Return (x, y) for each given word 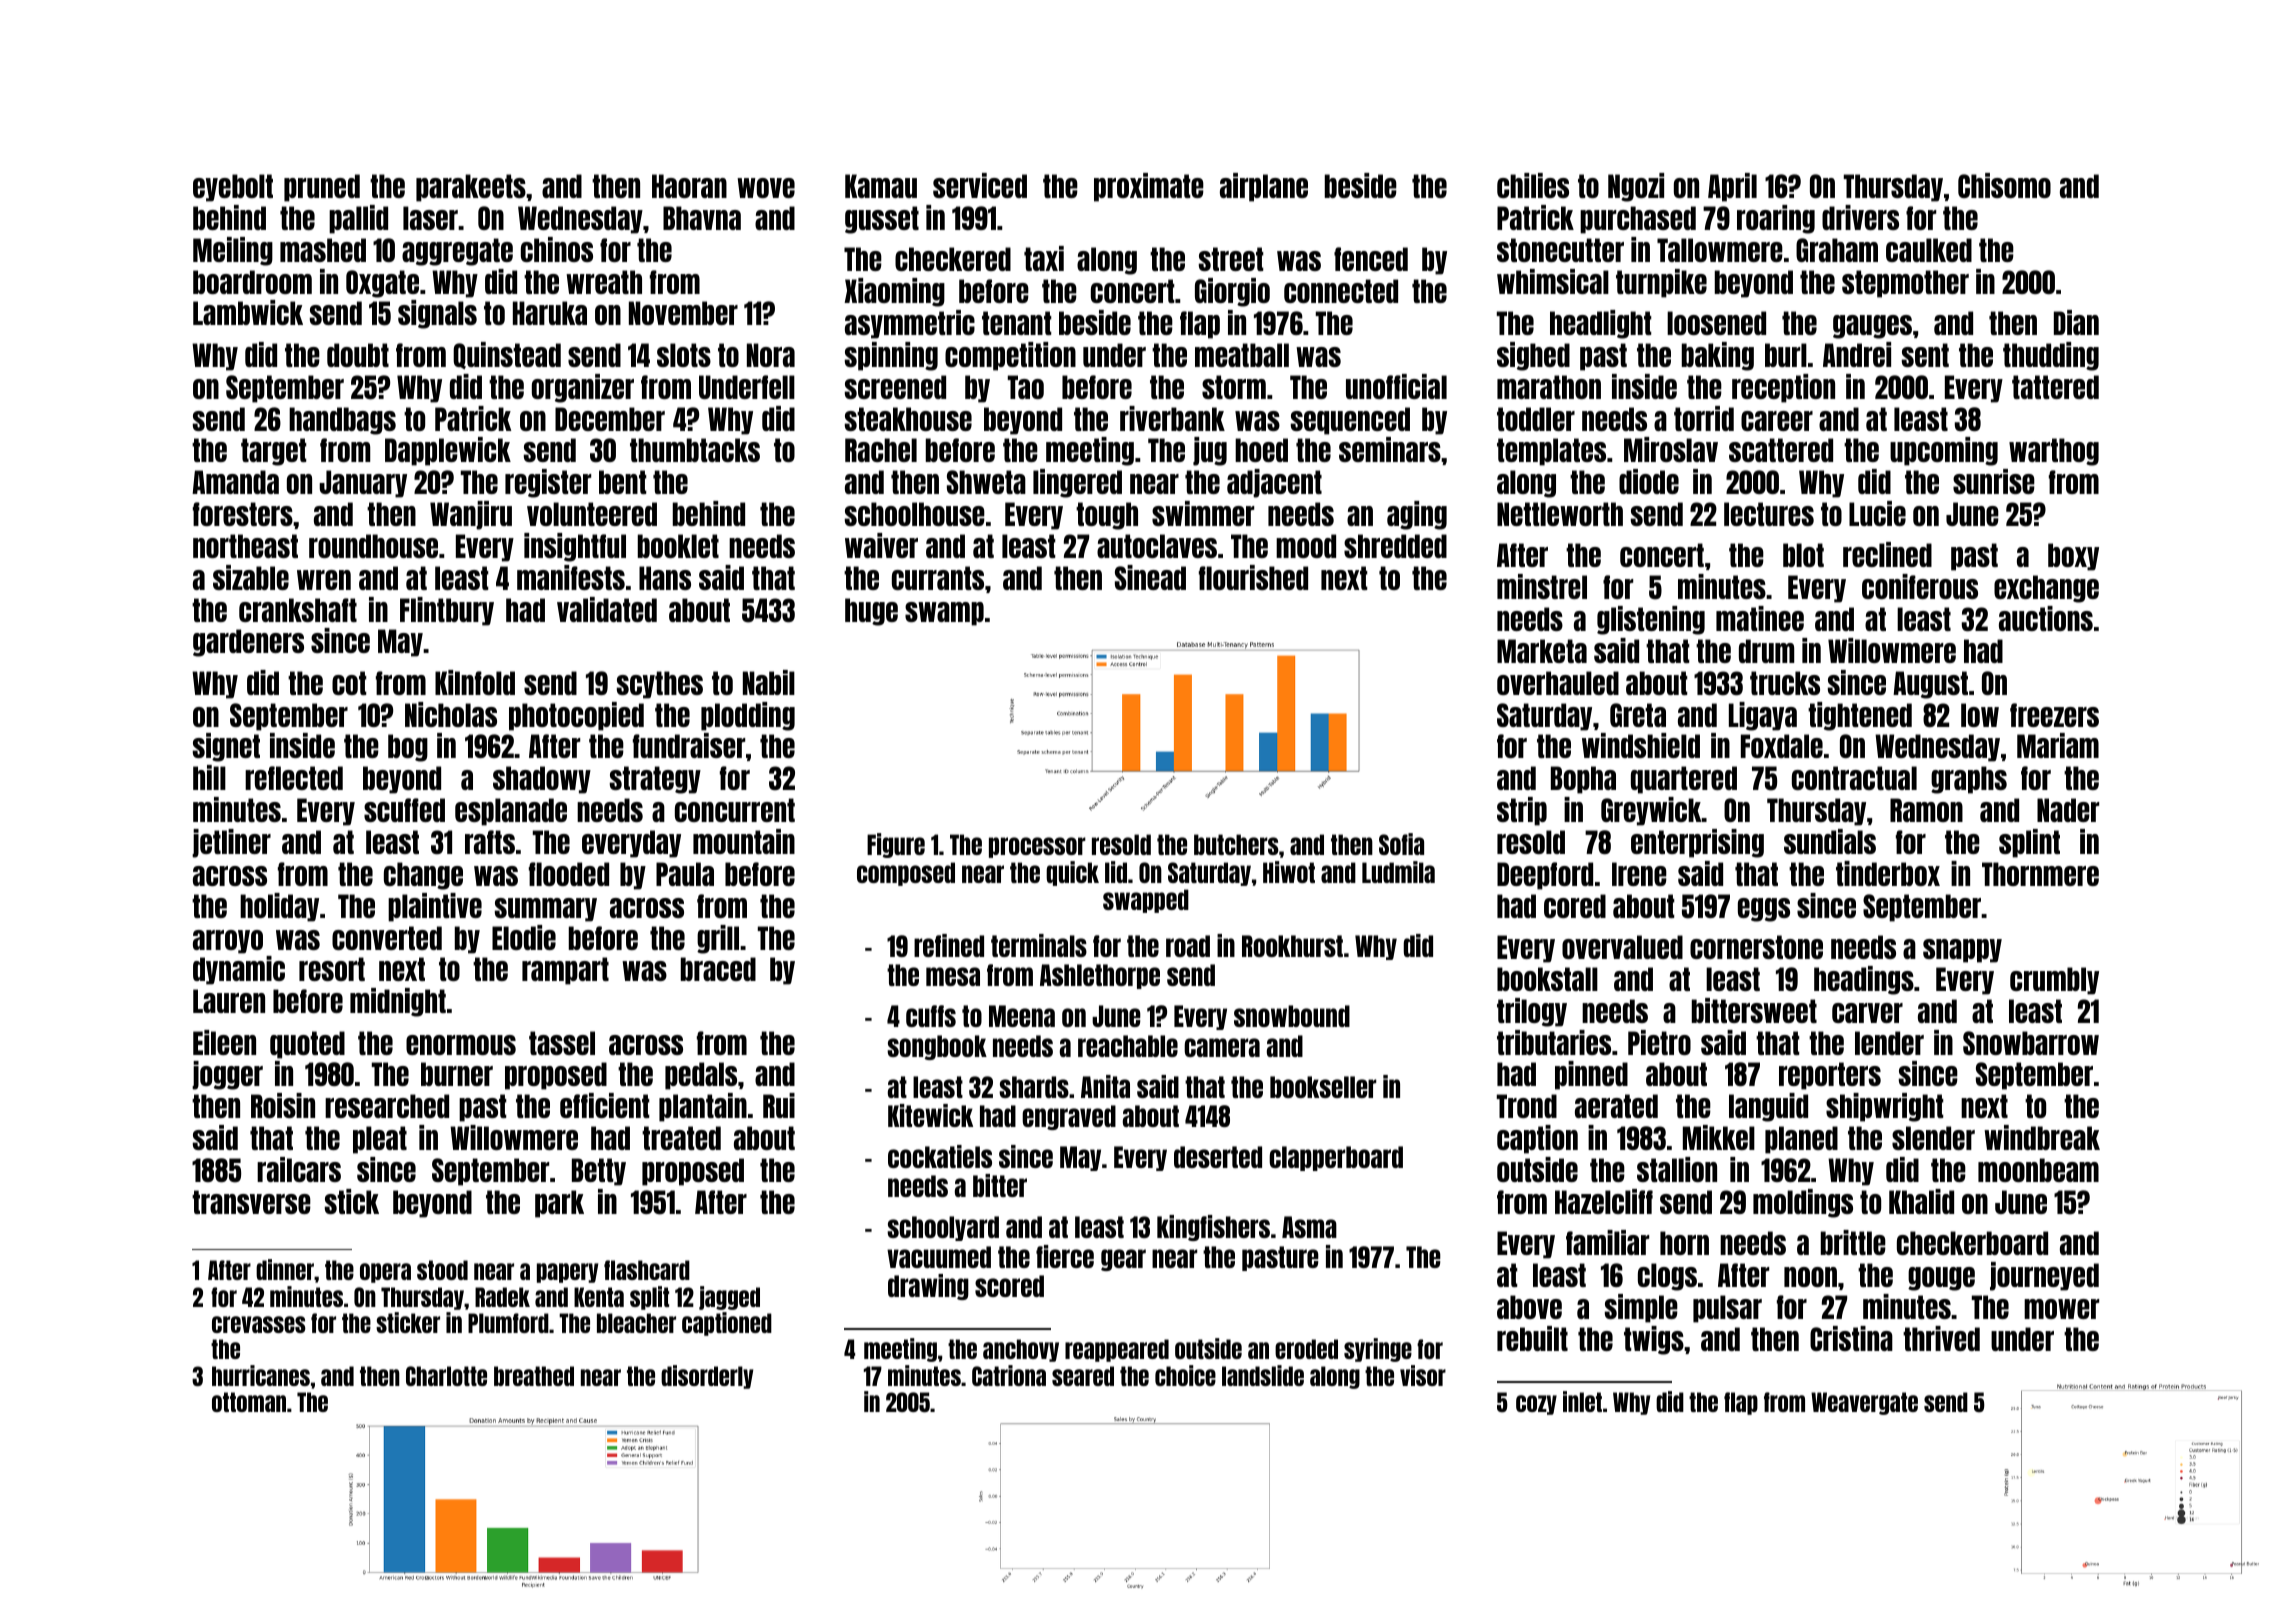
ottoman (249, 1402)
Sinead (1150, 577)
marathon (1549, 387)
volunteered (592, 514)
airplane (1264, 187)
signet (226, 747)
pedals (701, 1076)
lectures (1769, 514)
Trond (1527, 1106)
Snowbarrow (2031, 1043)
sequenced (1350, 421)
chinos (557, 249)
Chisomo (2004, 185)
